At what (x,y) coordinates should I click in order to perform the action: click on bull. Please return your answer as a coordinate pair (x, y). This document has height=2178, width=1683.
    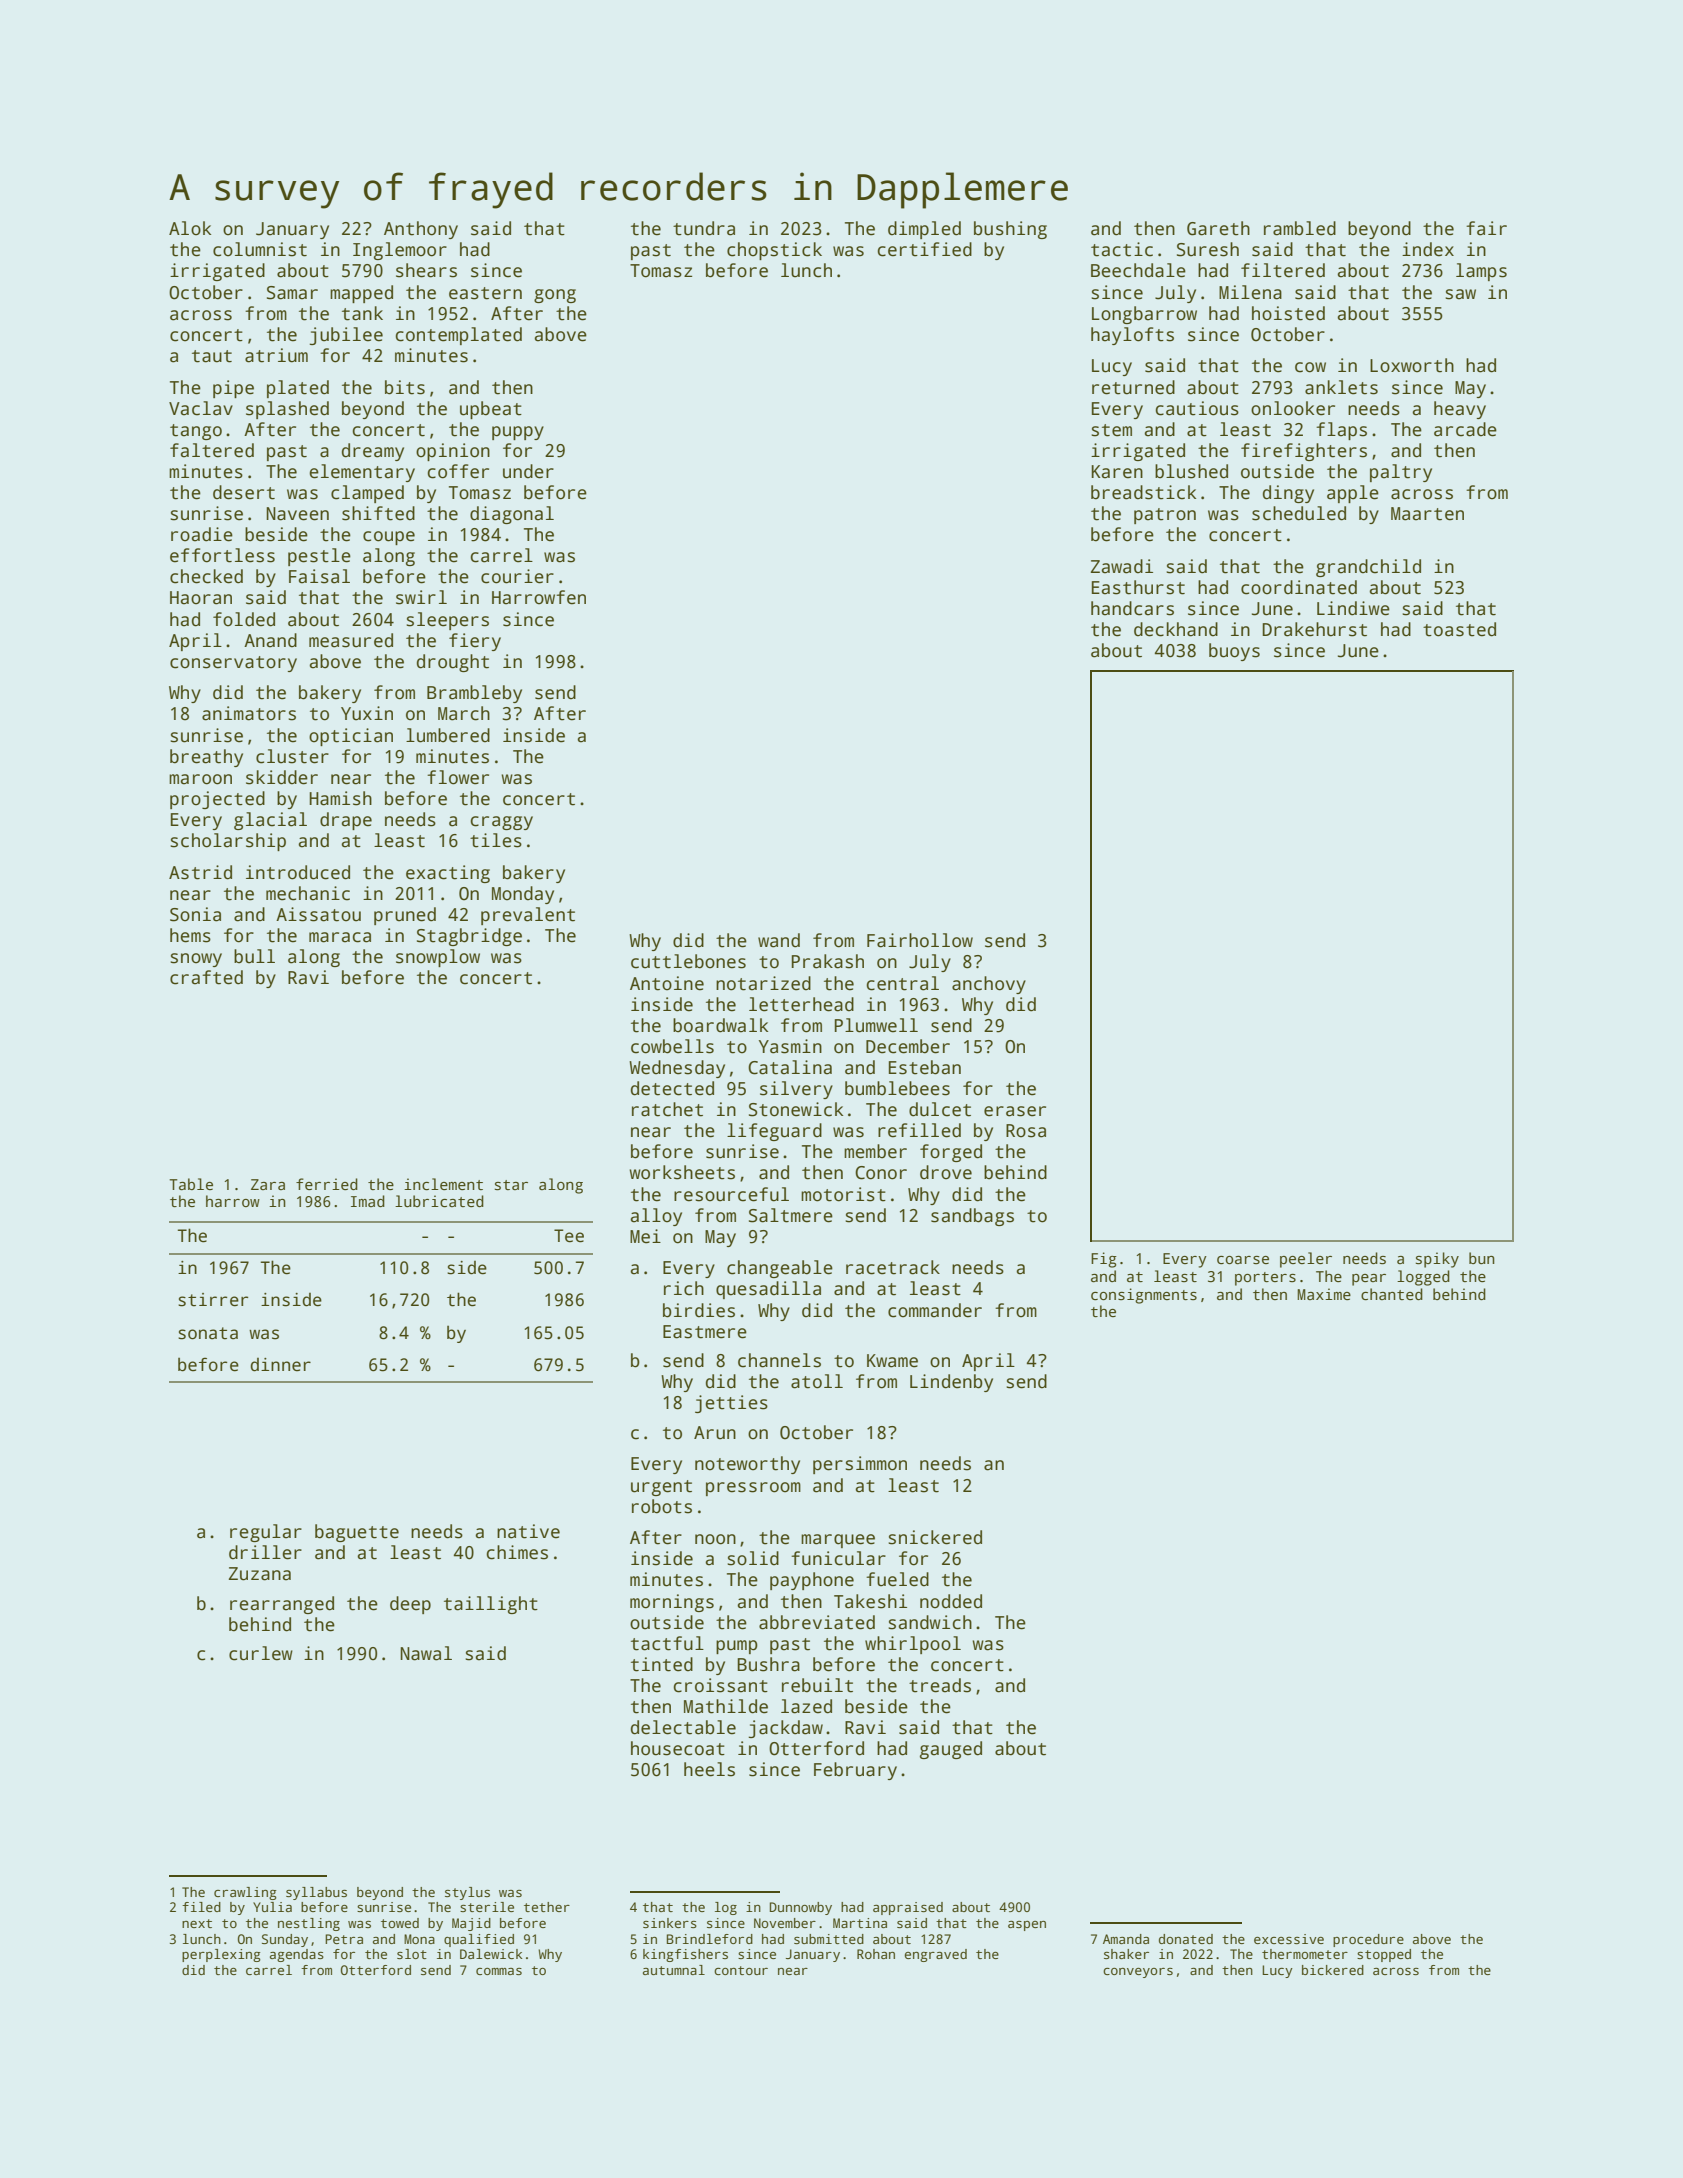
    Looking at the image, I should click on (254, 956).
